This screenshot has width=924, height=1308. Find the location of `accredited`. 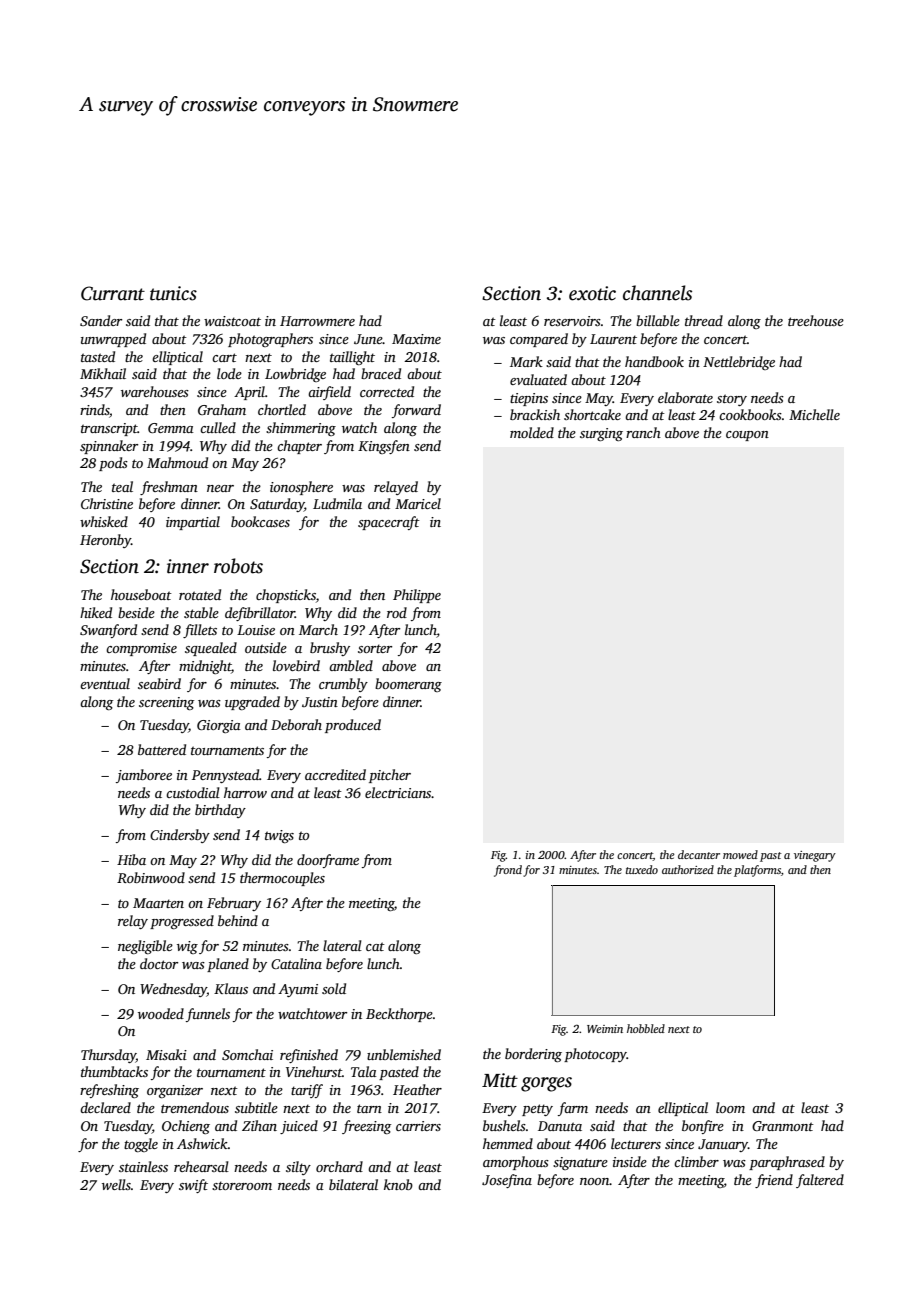

accredited is located at coordinates (335, 774).
